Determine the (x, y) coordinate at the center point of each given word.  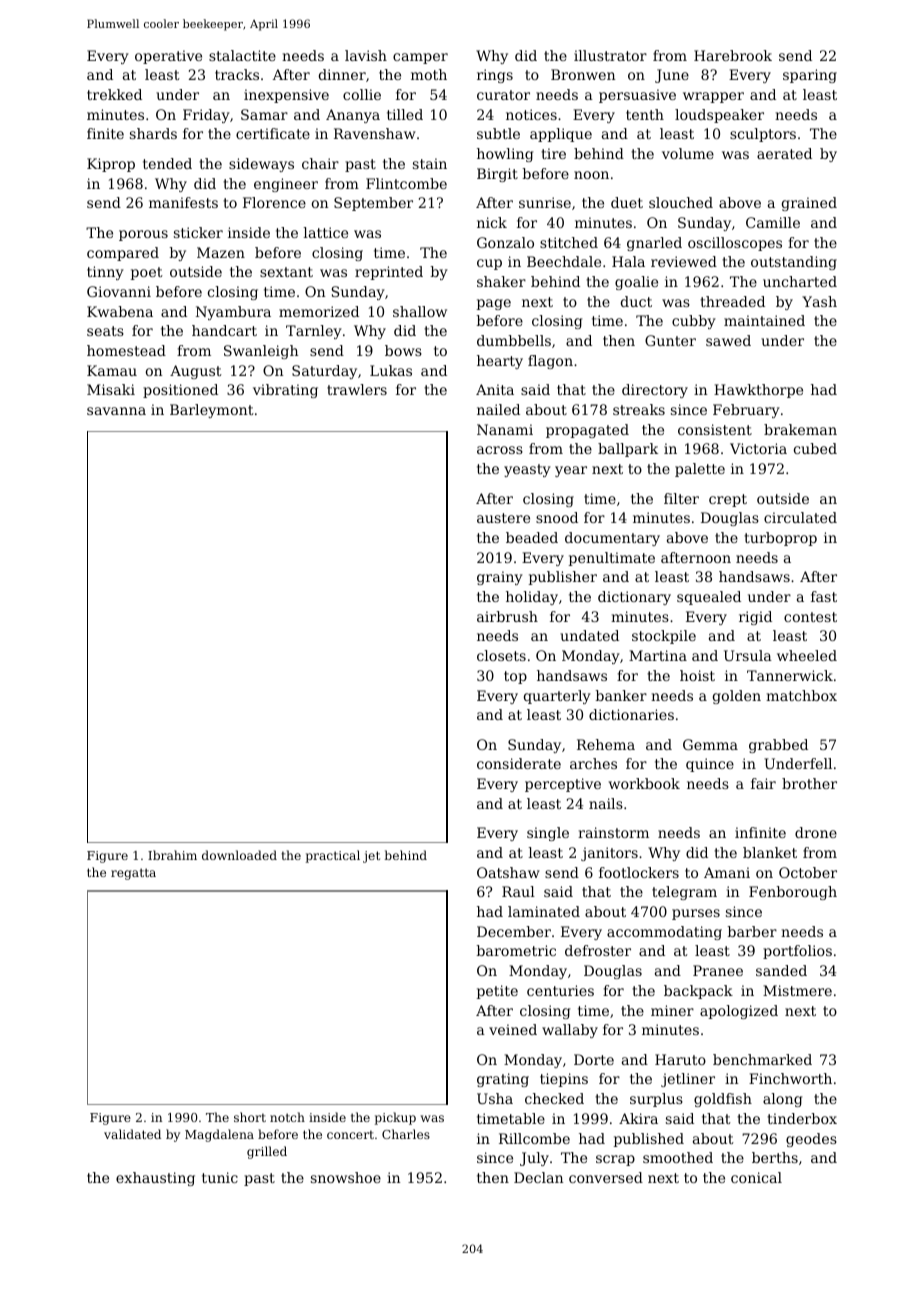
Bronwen (583, 74)
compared (123, 254)
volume (688, 153)
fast (824, 596)
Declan (539, 1177)
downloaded (239, 855)
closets (501, 655)
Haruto (680, 1059)
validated (132, 1134)
